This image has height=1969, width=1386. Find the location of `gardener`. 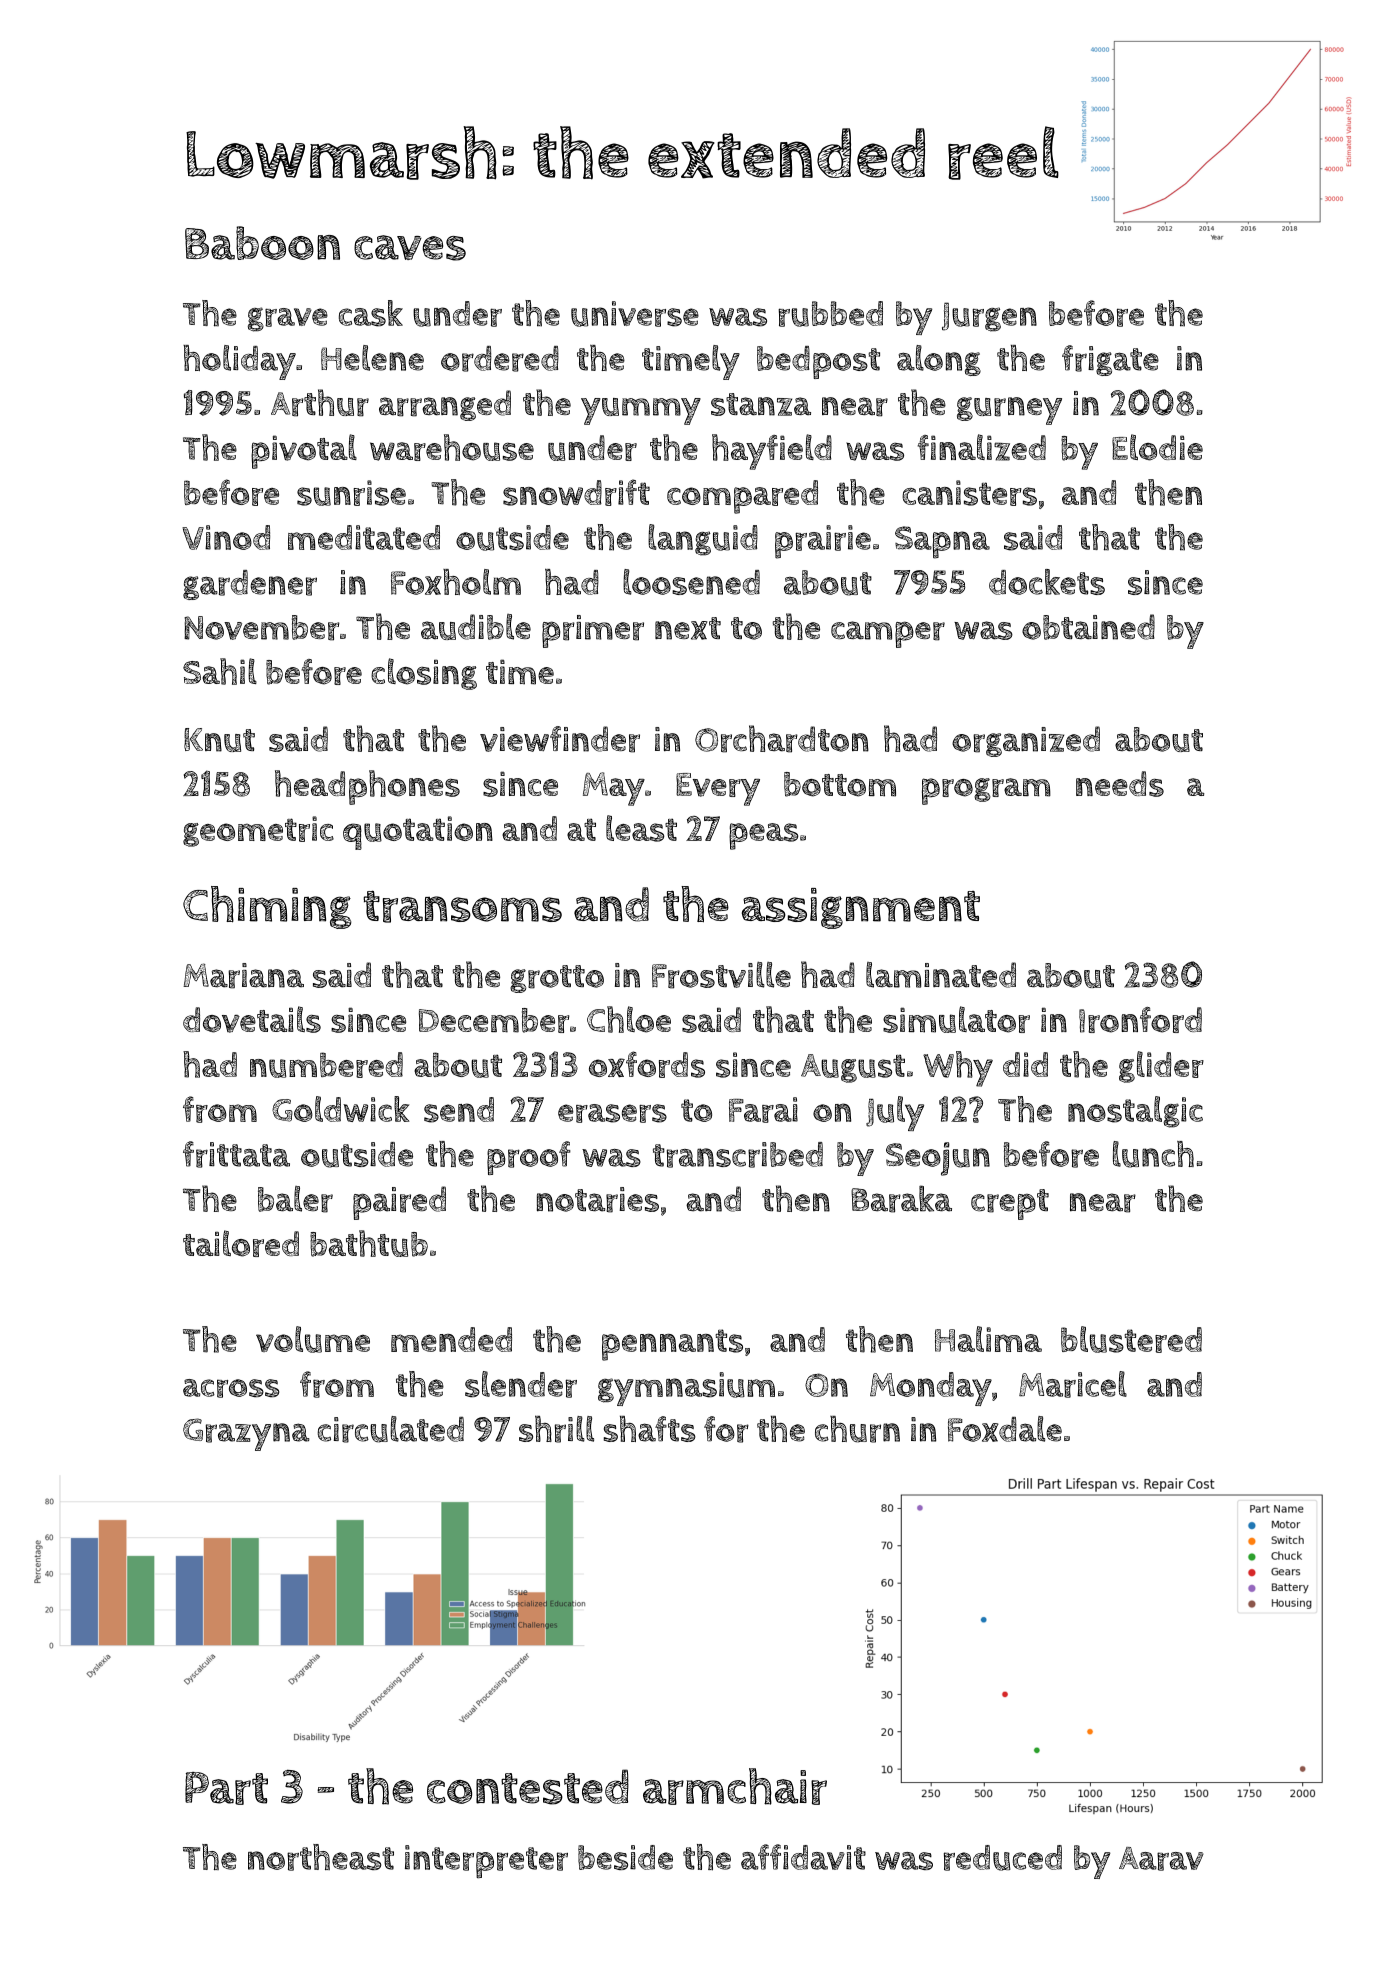

gardener is located at coordinates (250, 585).
